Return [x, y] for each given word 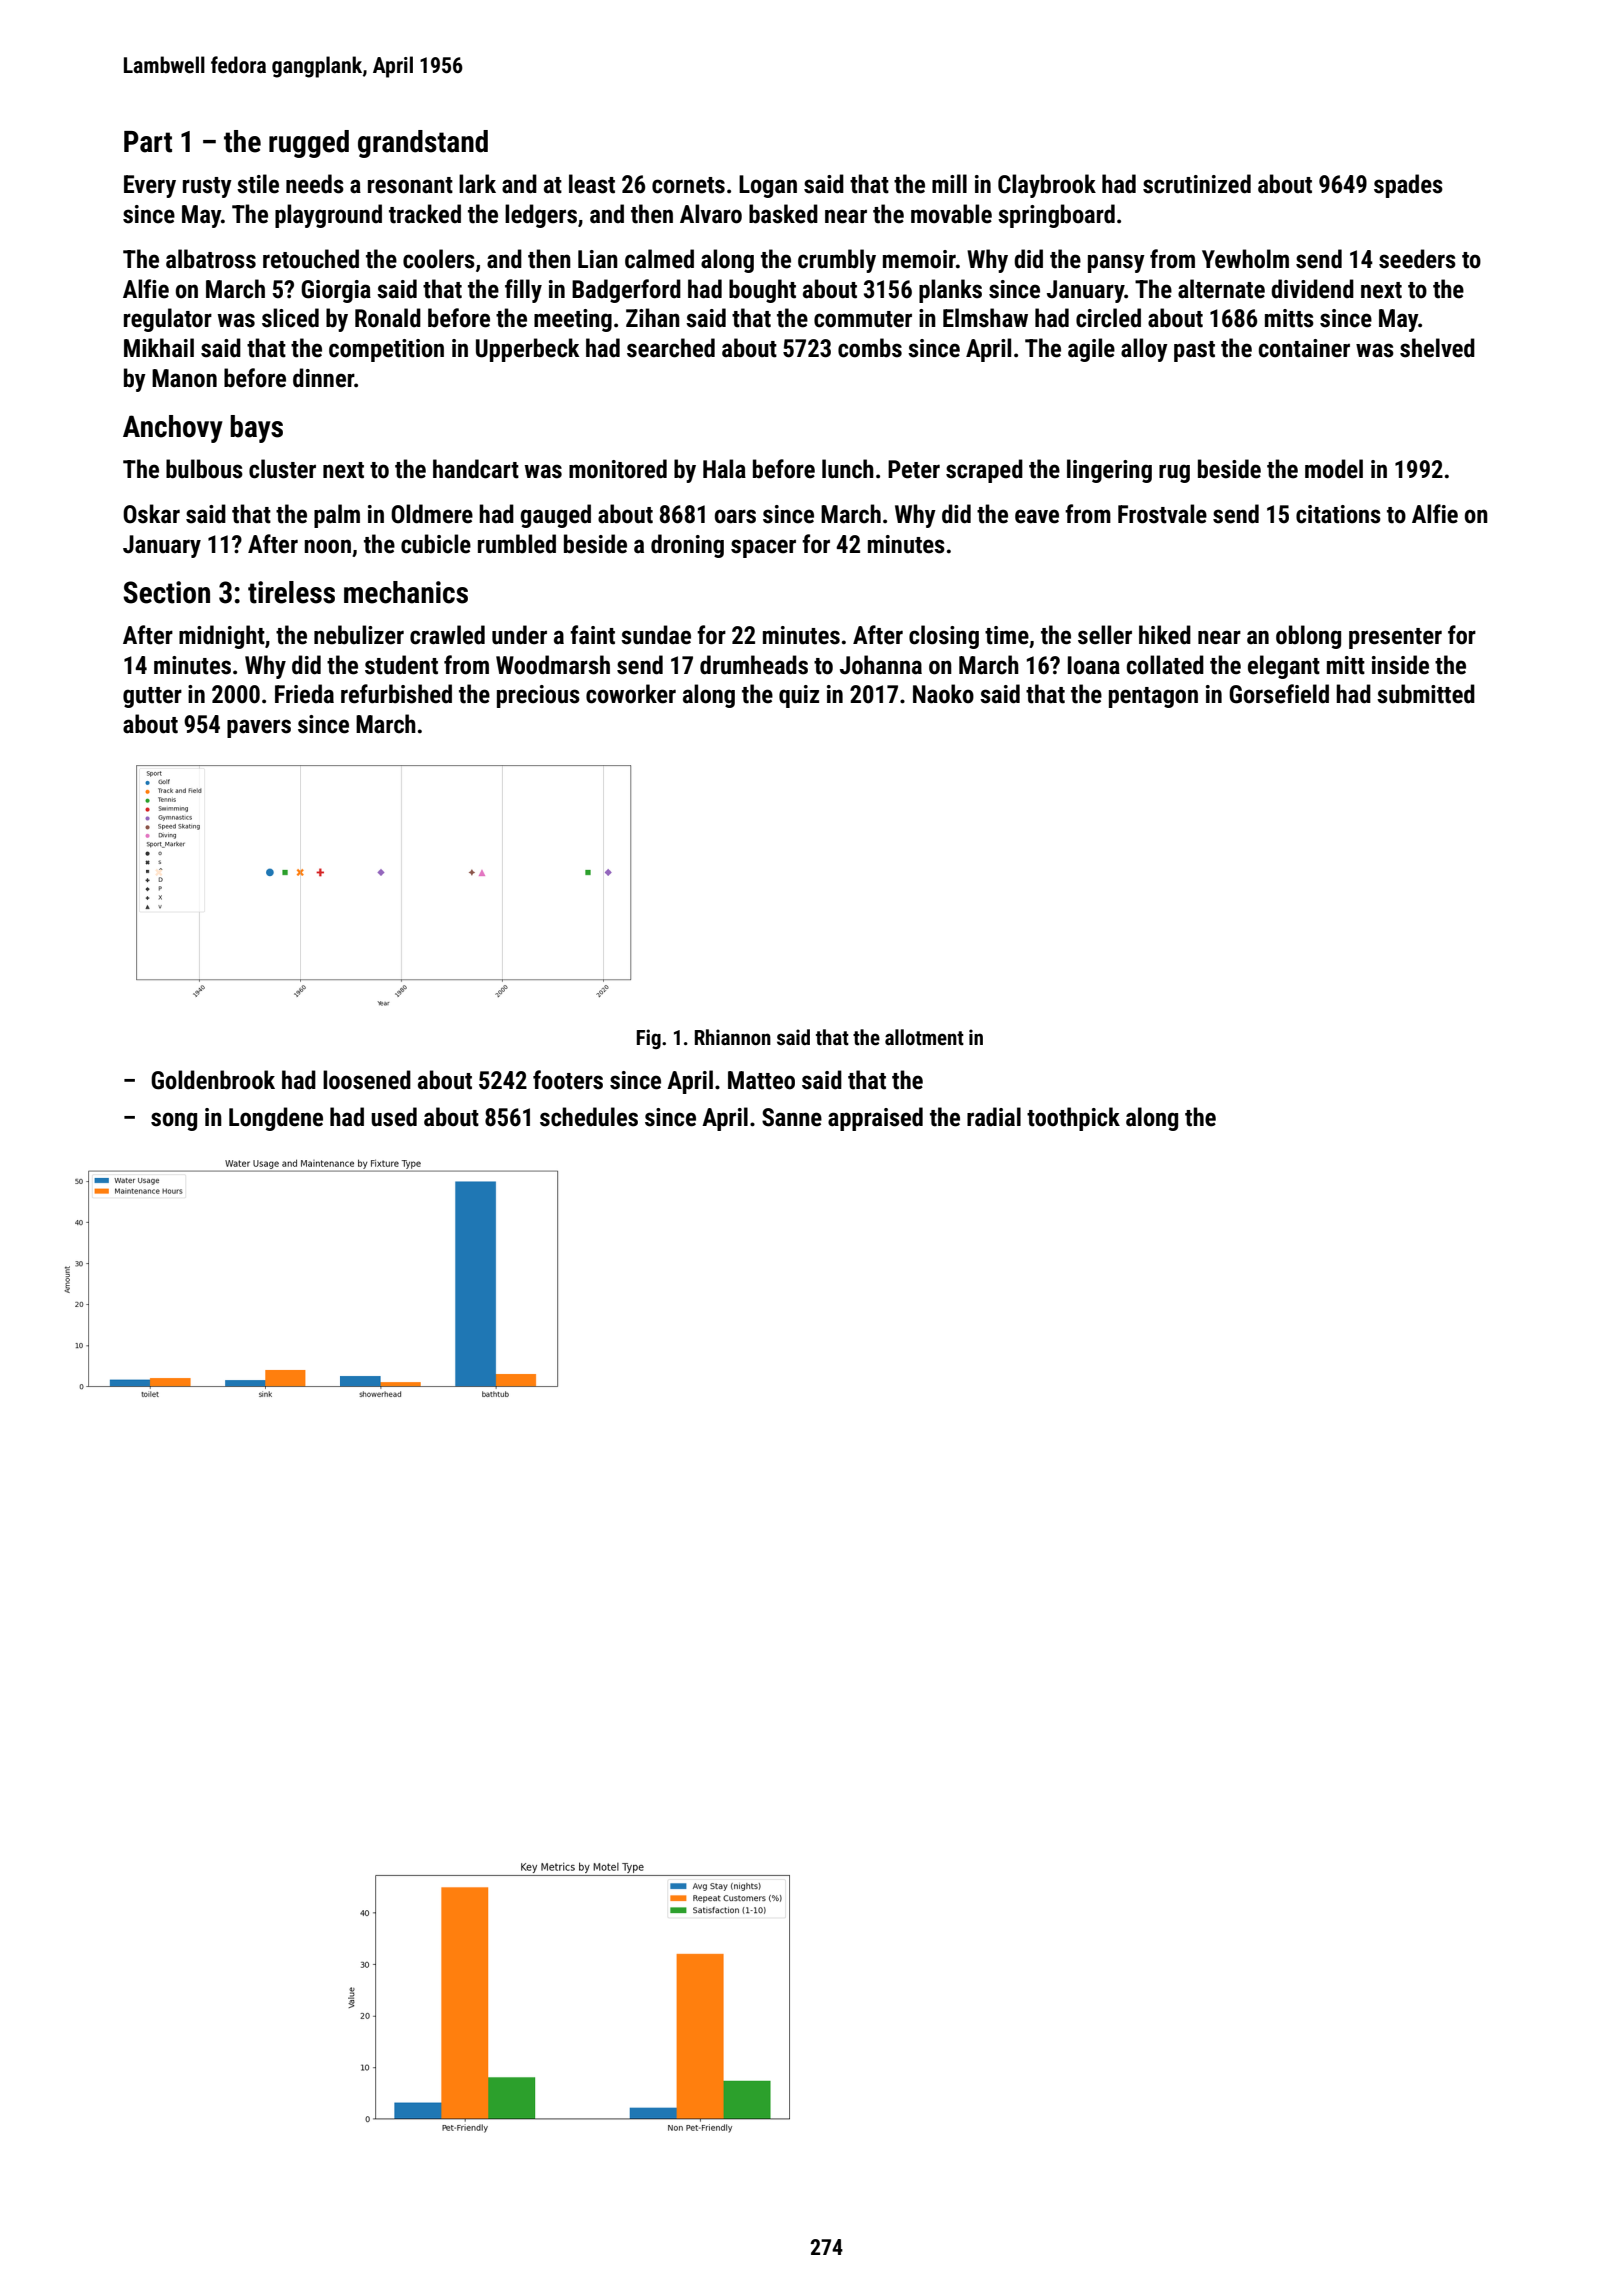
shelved [1437, 348]
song [174, 1121]
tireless [291, 592]
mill [949, 183]
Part [148, 142]
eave [1037, 516]
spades [1408, 186]
